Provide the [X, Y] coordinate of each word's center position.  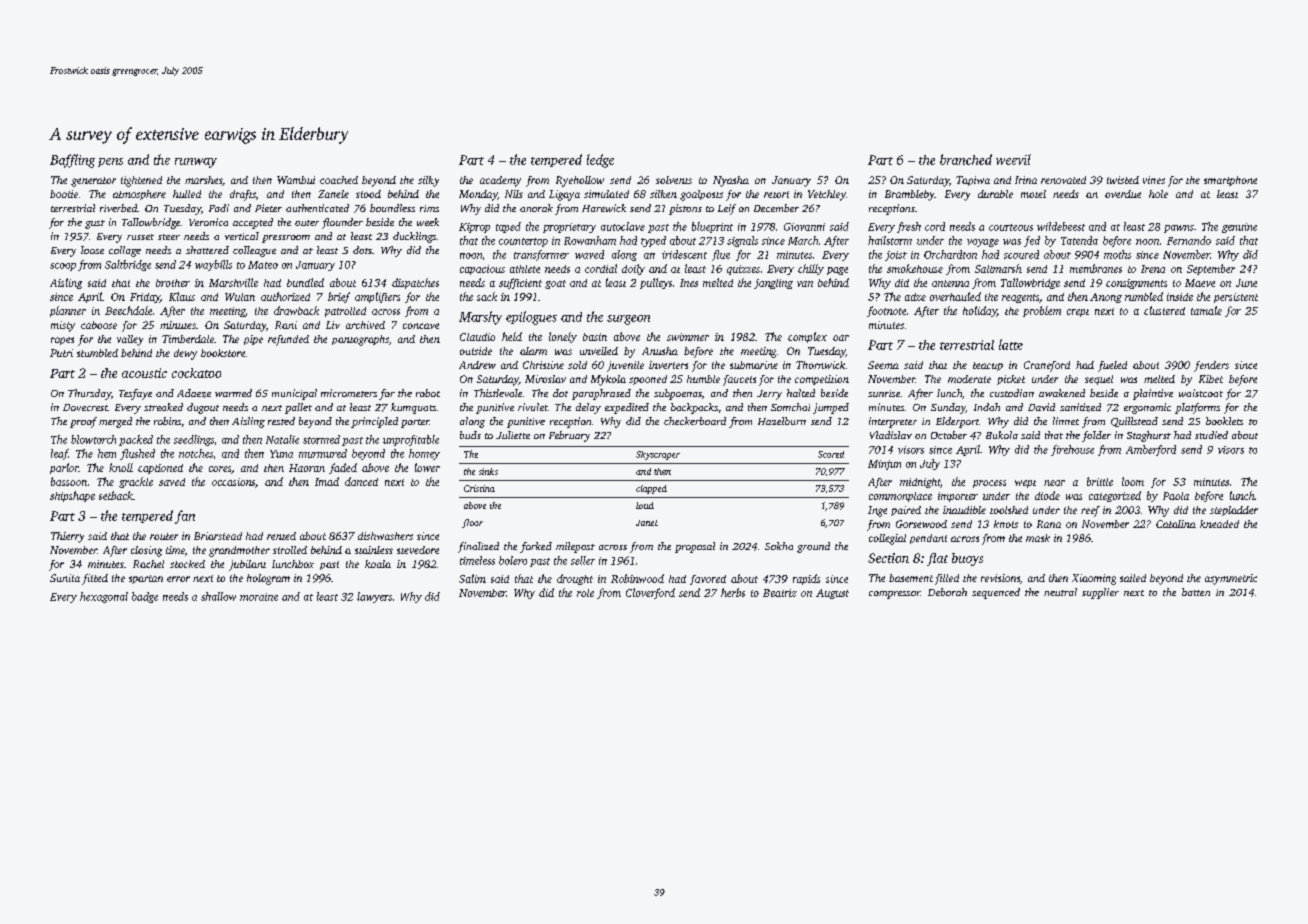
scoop [63, 267]
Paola [1176, 496]
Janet [647, 523]
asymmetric [1231, 579]
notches [196, 453]
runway [196, 163]
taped [508, 227]
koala [378, 564]
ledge [600, 161]
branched [966, 159]
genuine [1239, 228]
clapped [651, 489]
